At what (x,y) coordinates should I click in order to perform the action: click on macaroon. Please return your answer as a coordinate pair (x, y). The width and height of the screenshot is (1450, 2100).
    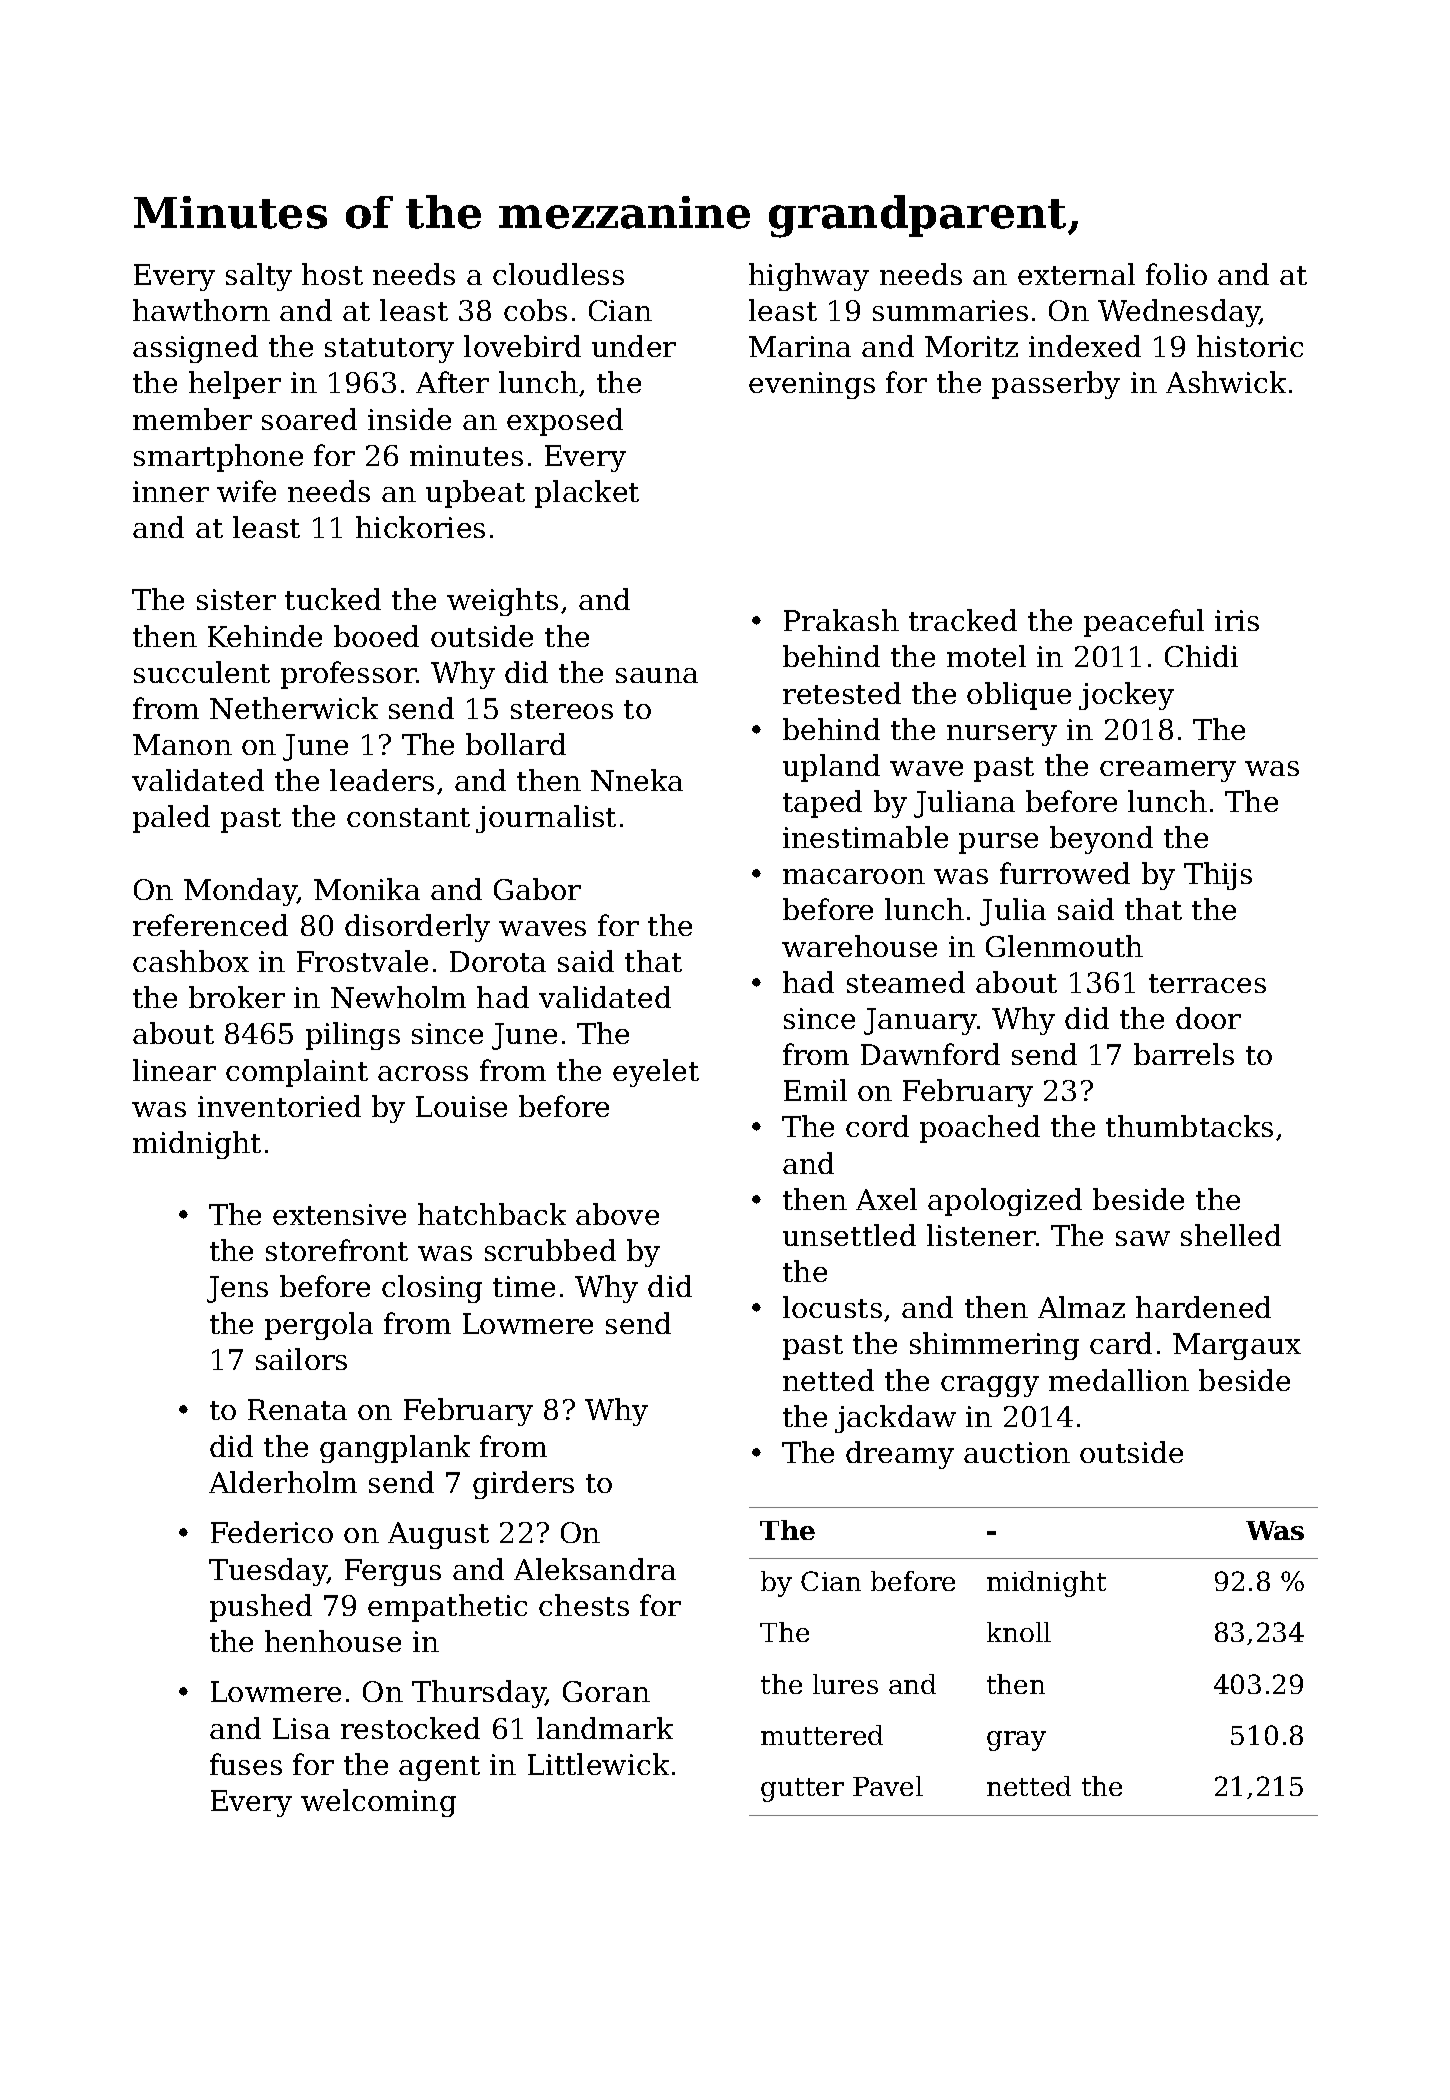
    Looking at the image, I should click on (854, 876).
